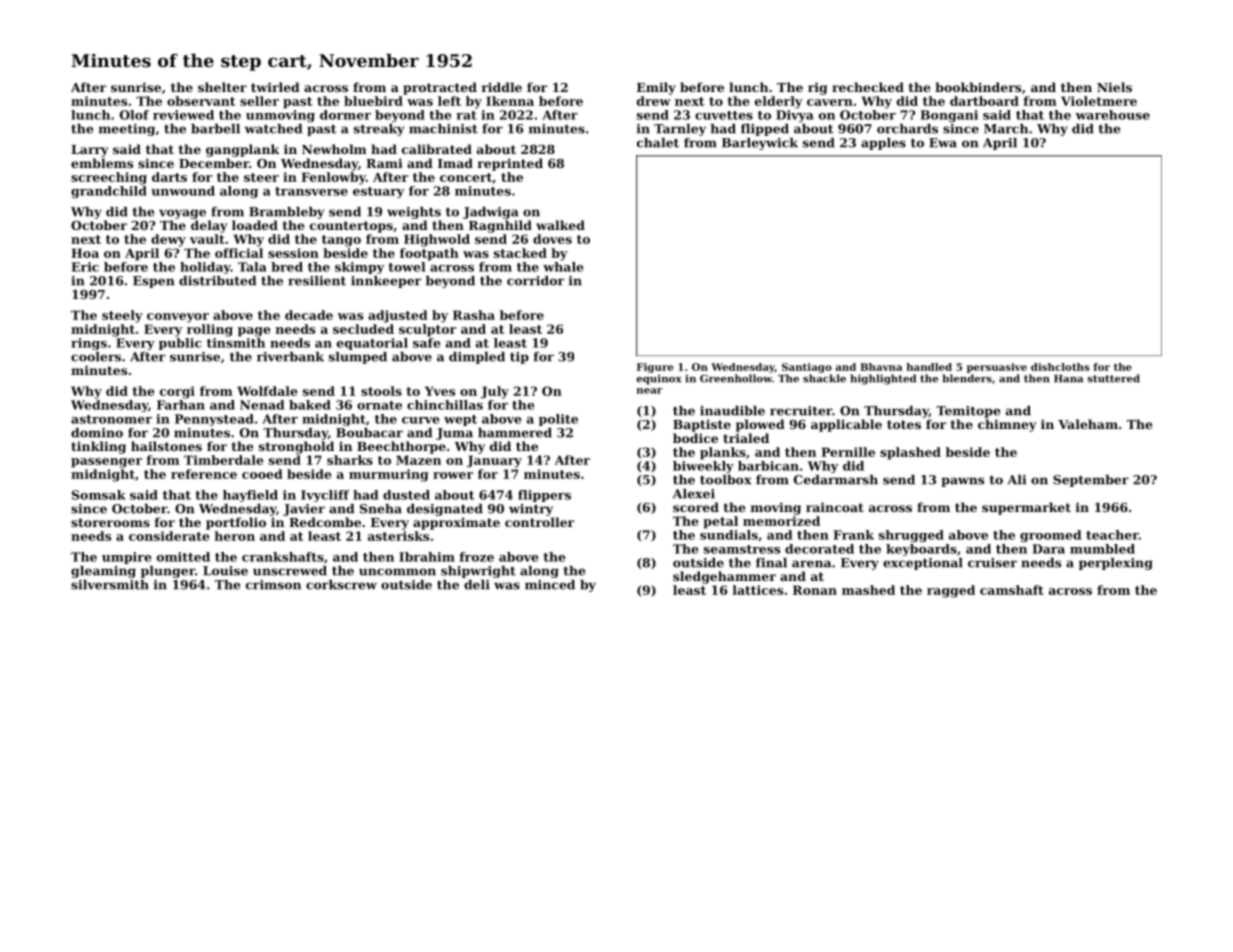 The image size is (1233, 952). What do you see at coordinates (1060, 367) in the page?
I see `dishcloths` at bounding box center [1060, 367].
